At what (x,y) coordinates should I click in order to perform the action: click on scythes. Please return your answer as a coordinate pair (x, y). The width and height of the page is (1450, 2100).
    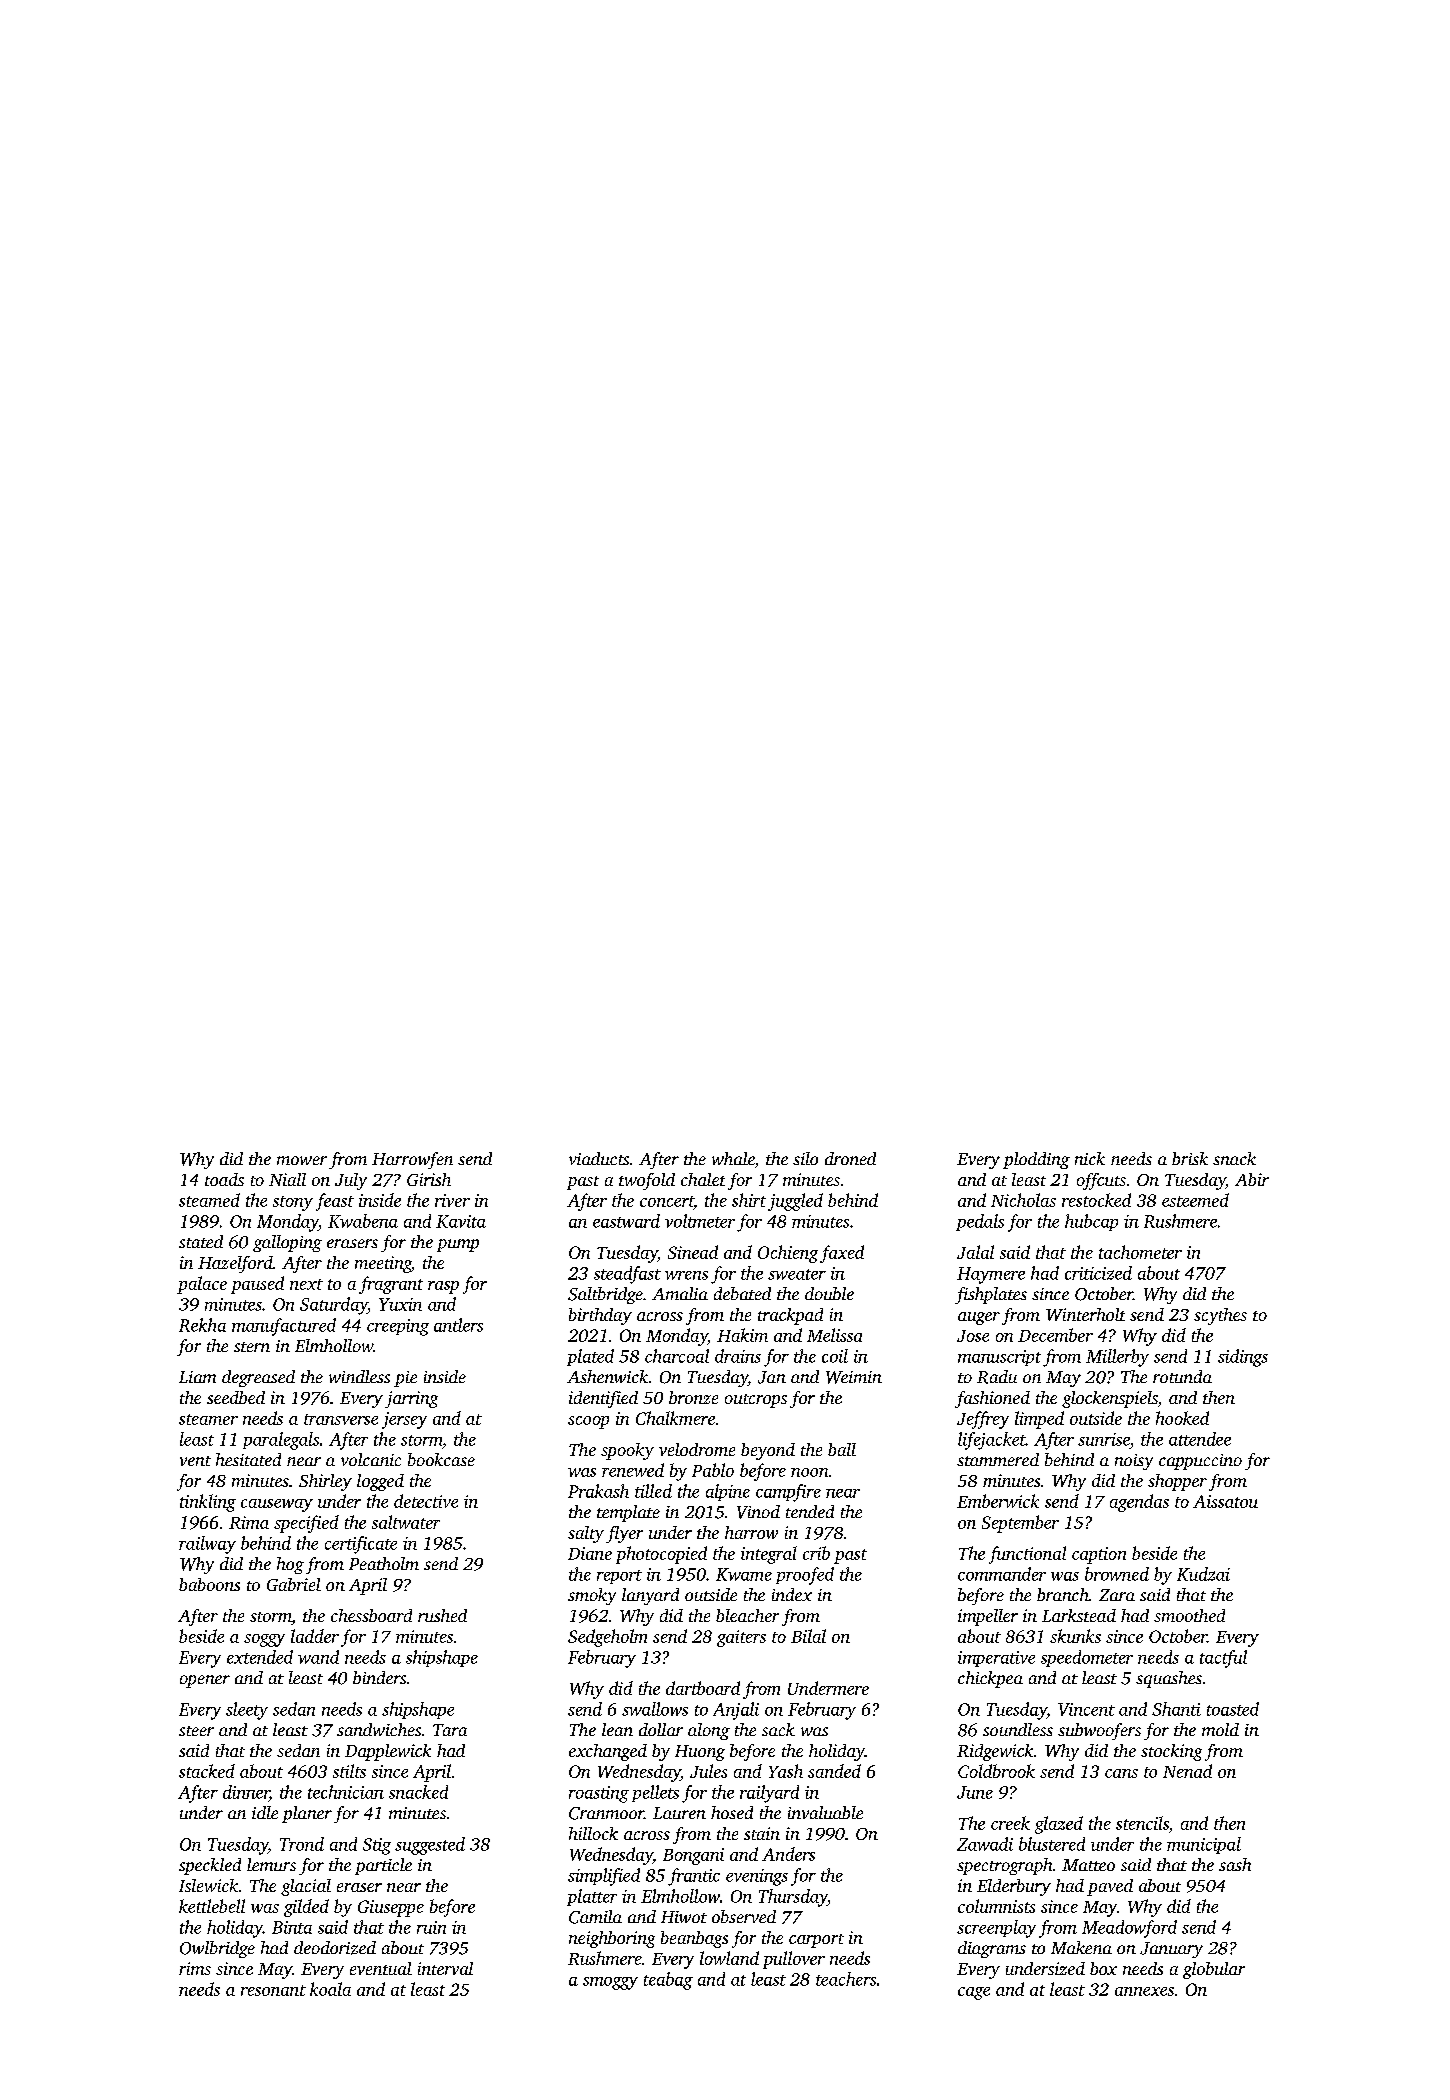
    Looking at the image, I should click on (1220, 1316).
